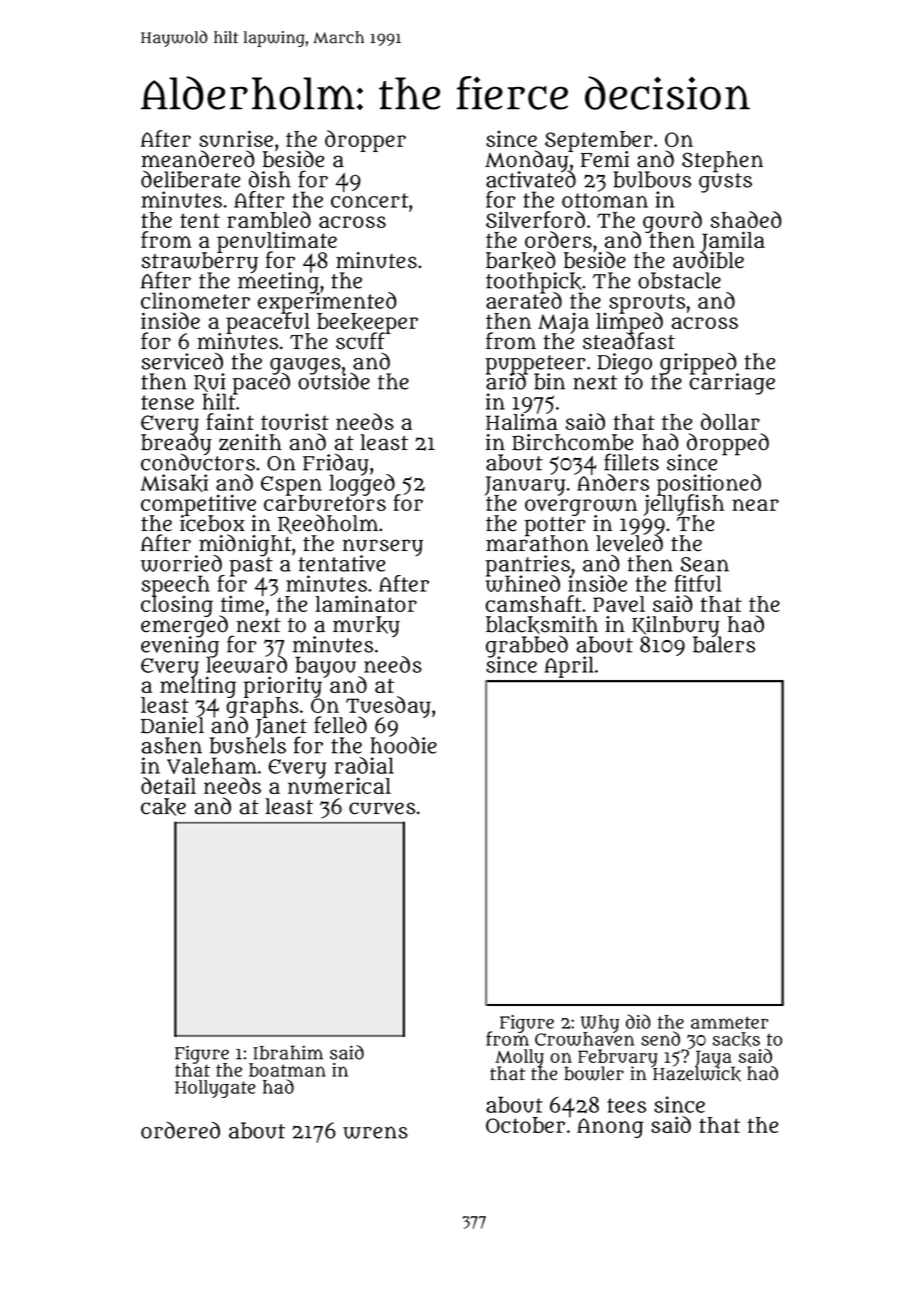 The width and height of the page is (924, 1311). I want to click on Hollygate, so click(215, 1089).
